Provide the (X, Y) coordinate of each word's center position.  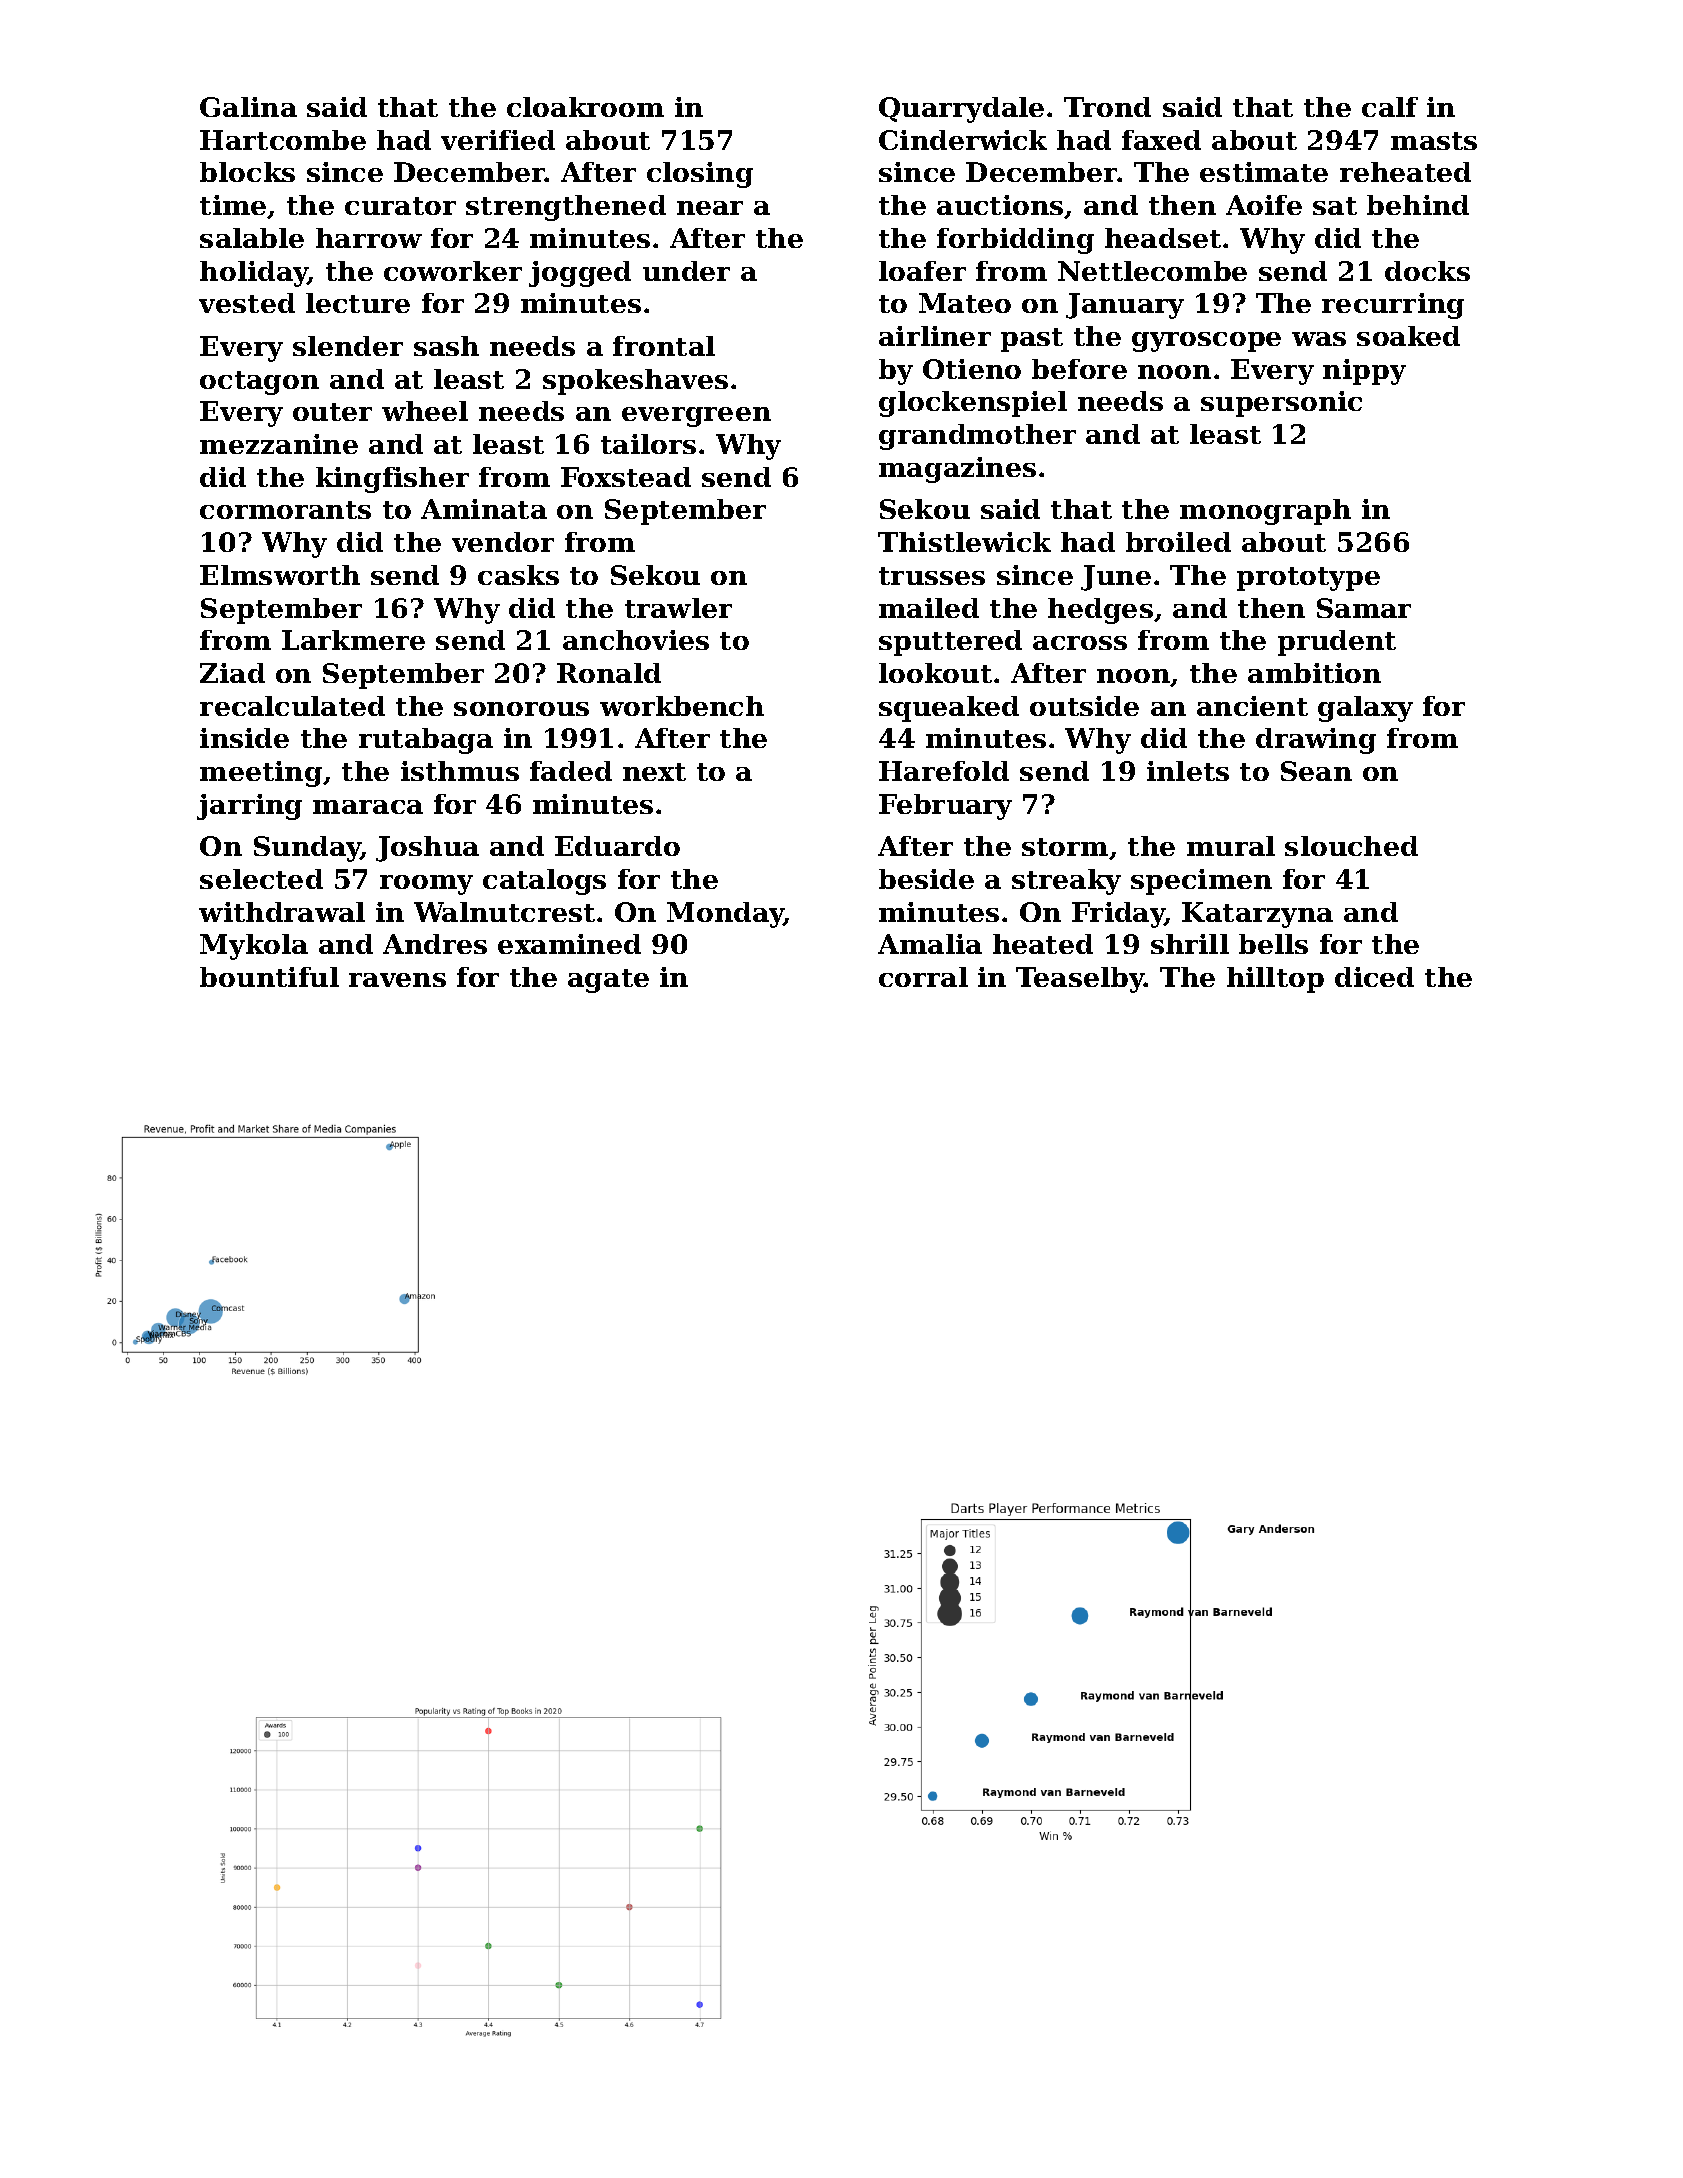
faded (571, 771)
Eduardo (617, 846)
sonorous (521, 709)
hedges (1100, 611)
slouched (1351, 846)
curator (400, 206)
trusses (932, 576)
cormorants (285, 510)
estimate (1264, 172)
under (686, 271)
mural (1231, 846)
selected (261, 879)
